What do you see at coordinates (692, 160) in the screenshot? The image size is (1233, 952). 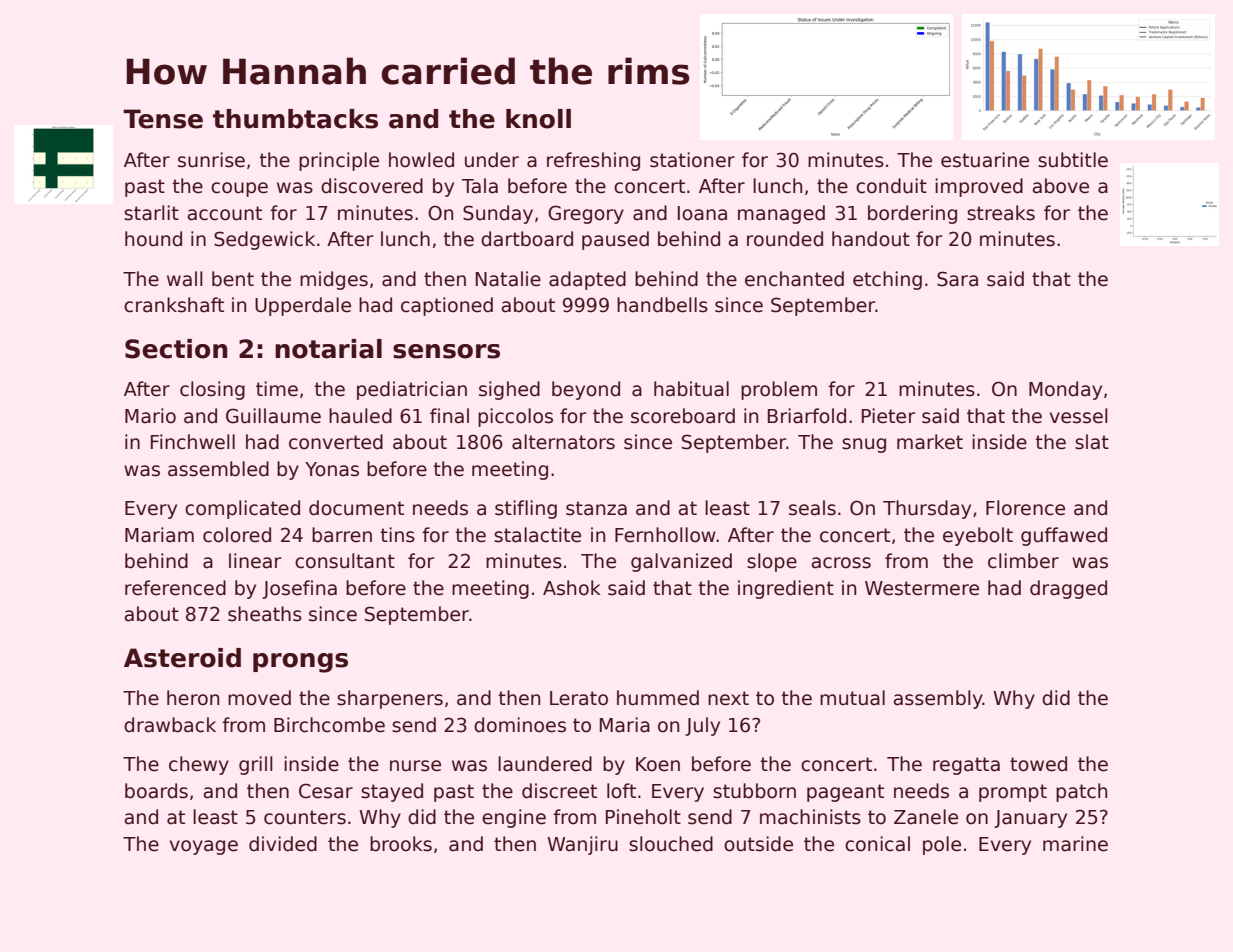 I see `stationer` at bounding box center [692, 160].
